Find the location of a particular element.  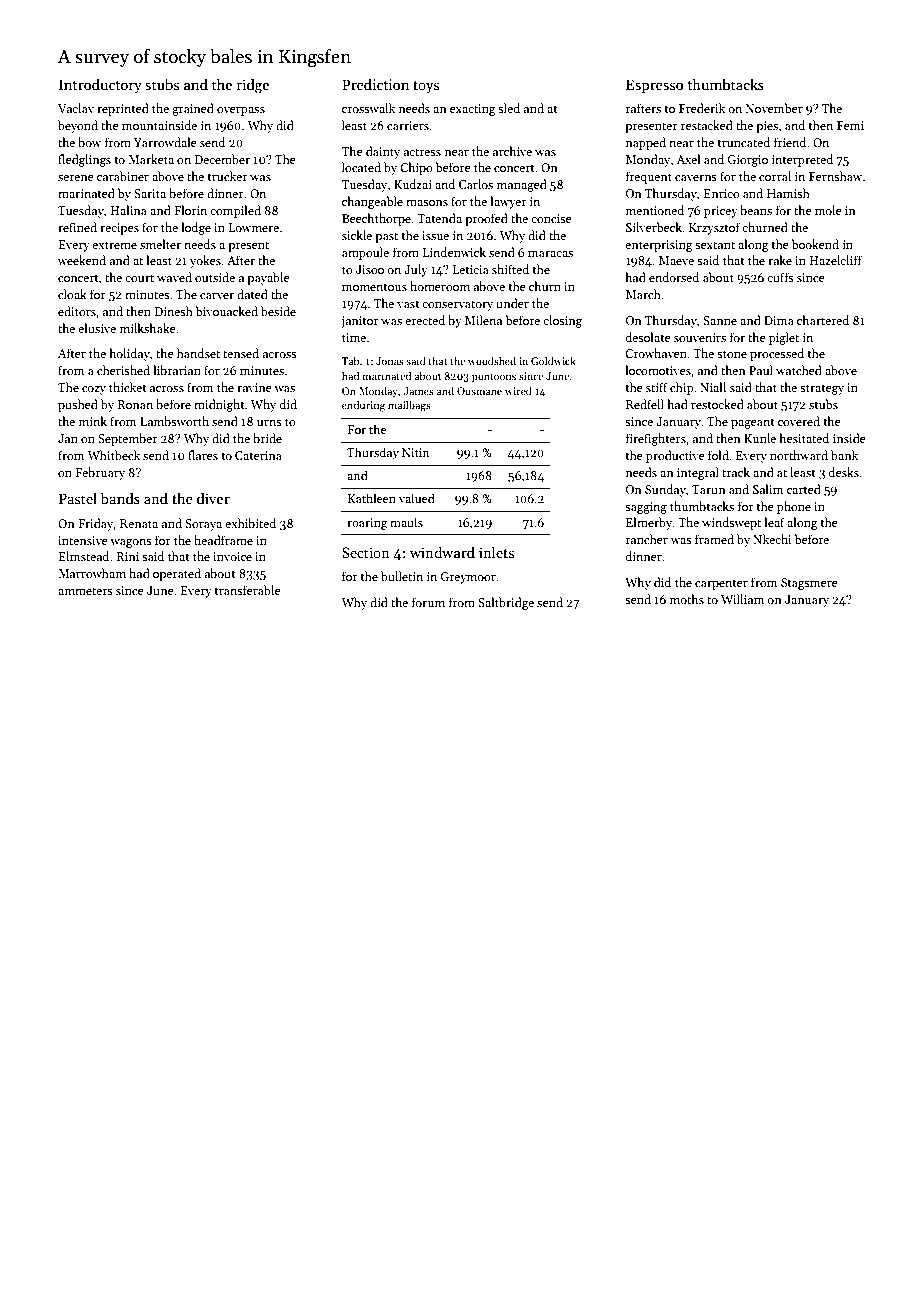

ammeters is located at coordinates (85, 591).
